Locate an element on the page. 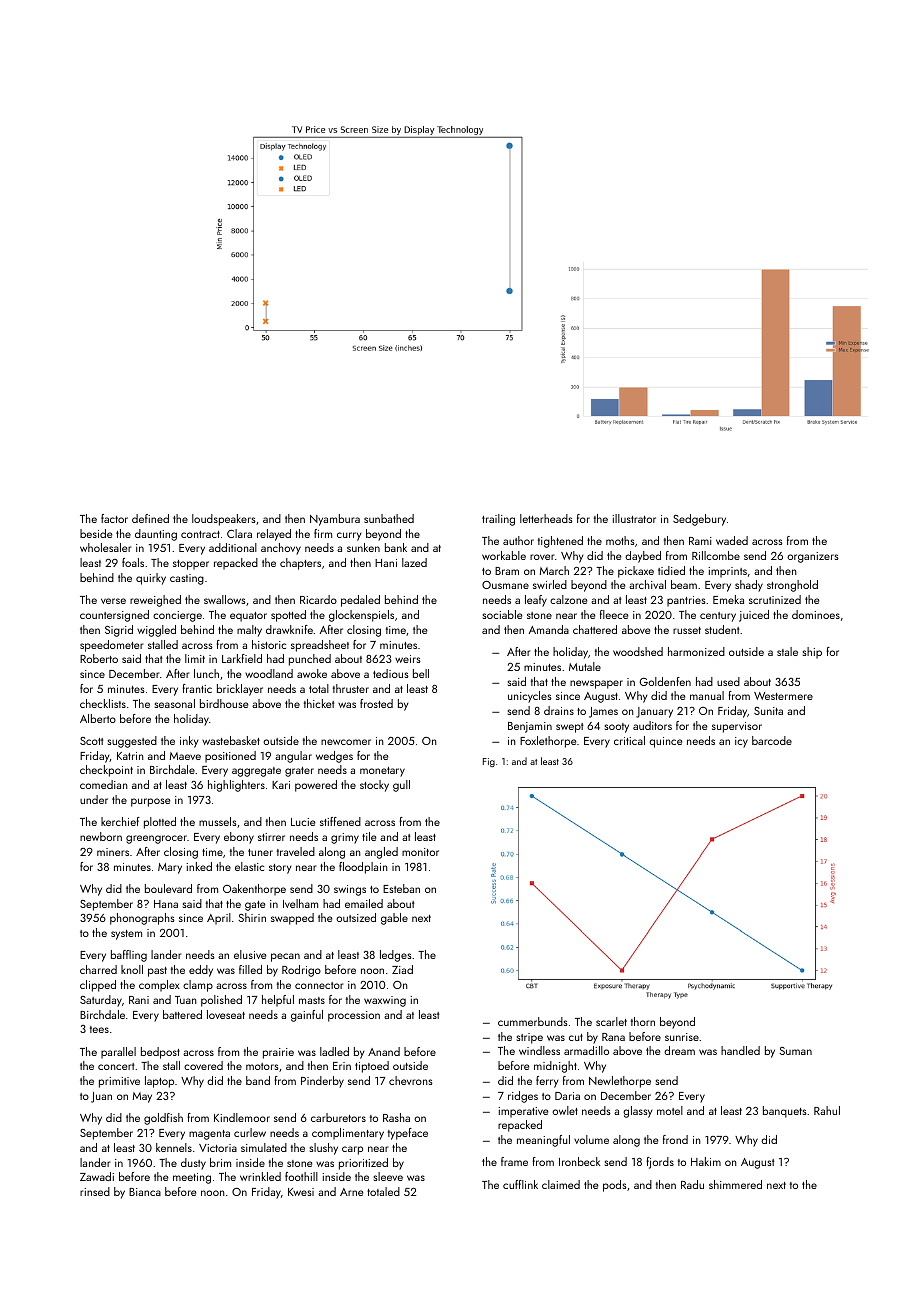  gull is located at coordinates (401, 786).
